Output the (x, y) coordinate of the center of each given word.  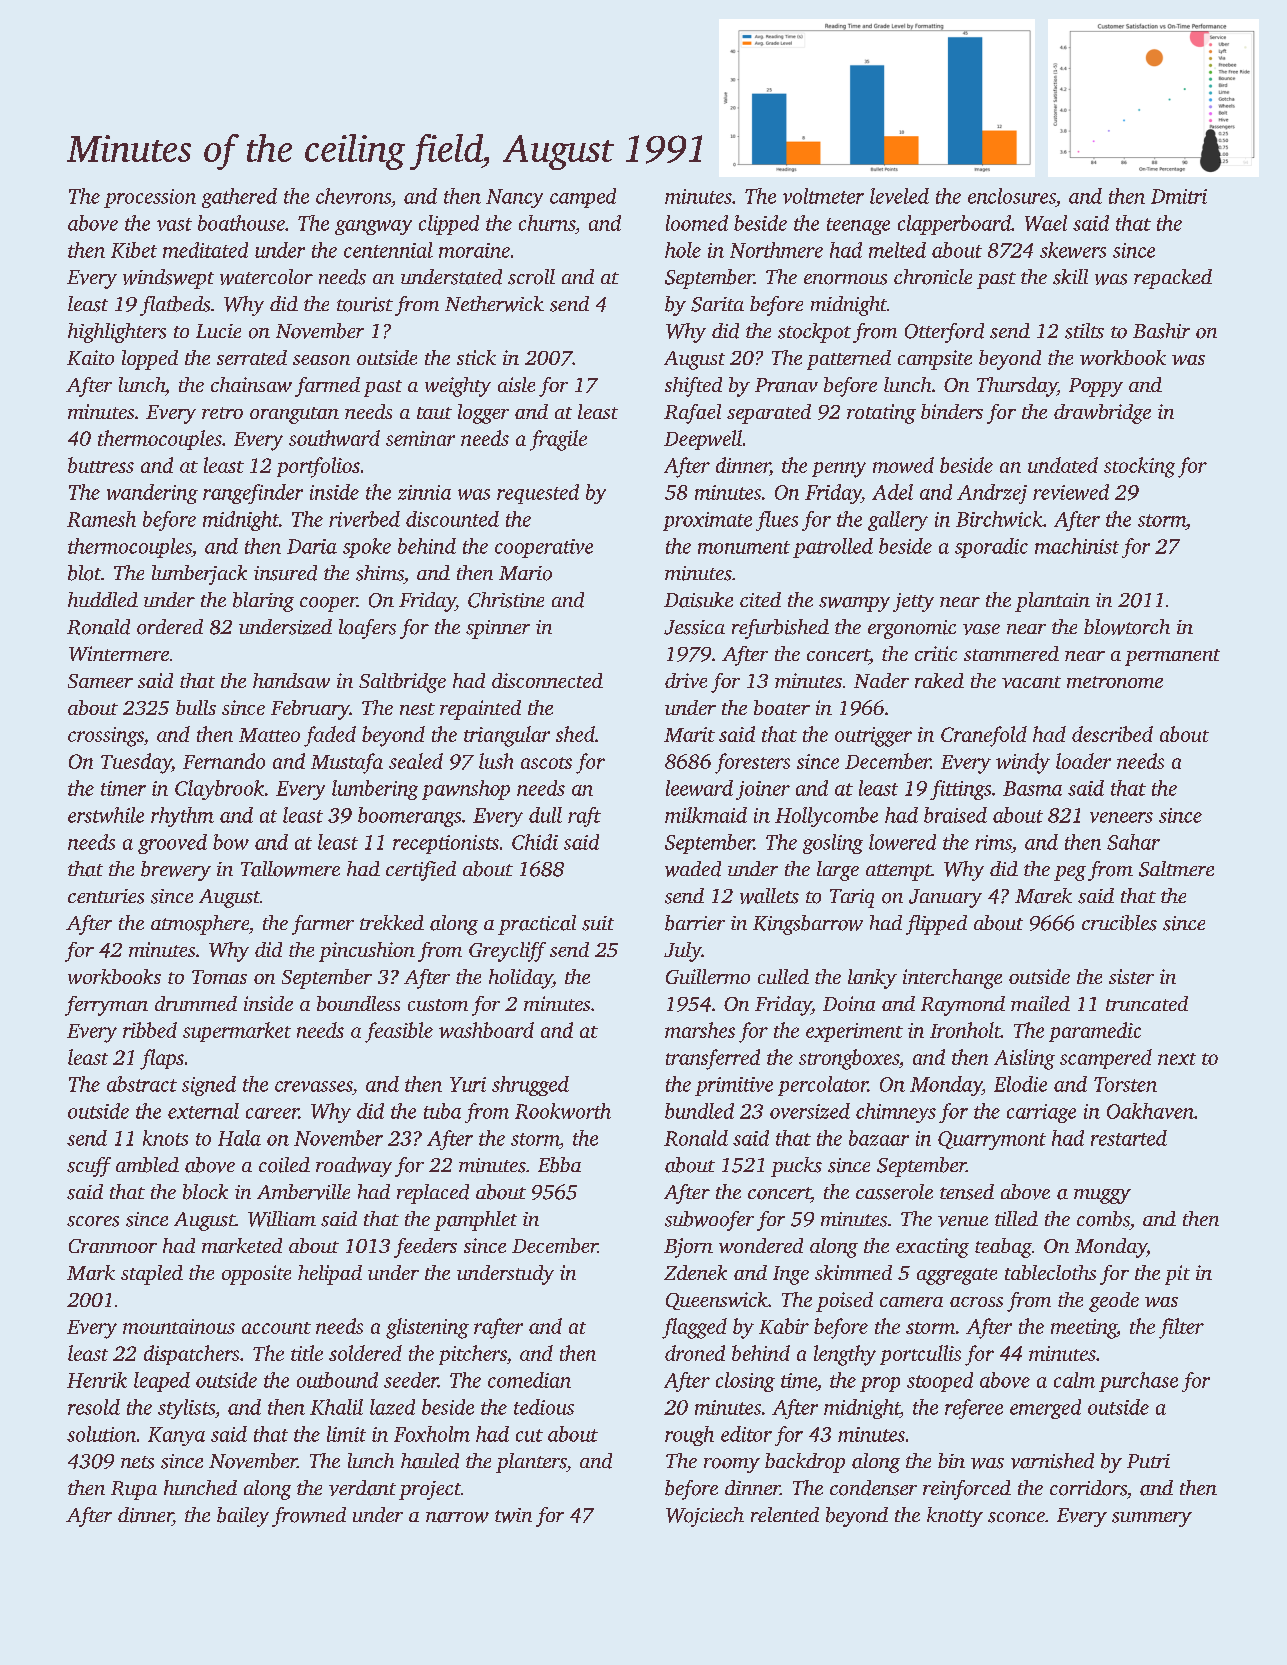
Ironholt (965, 1030)
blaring (263, 602)
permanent (1172, 657)
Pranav (786, 385)
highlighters (117, 333)
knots (165, 1138)
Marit (689, 734)
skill (1070, 277)
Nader (881, 680)
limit (346, 1434)
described (1112, 734)
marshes (700, 1030)
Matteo (269, 735)
